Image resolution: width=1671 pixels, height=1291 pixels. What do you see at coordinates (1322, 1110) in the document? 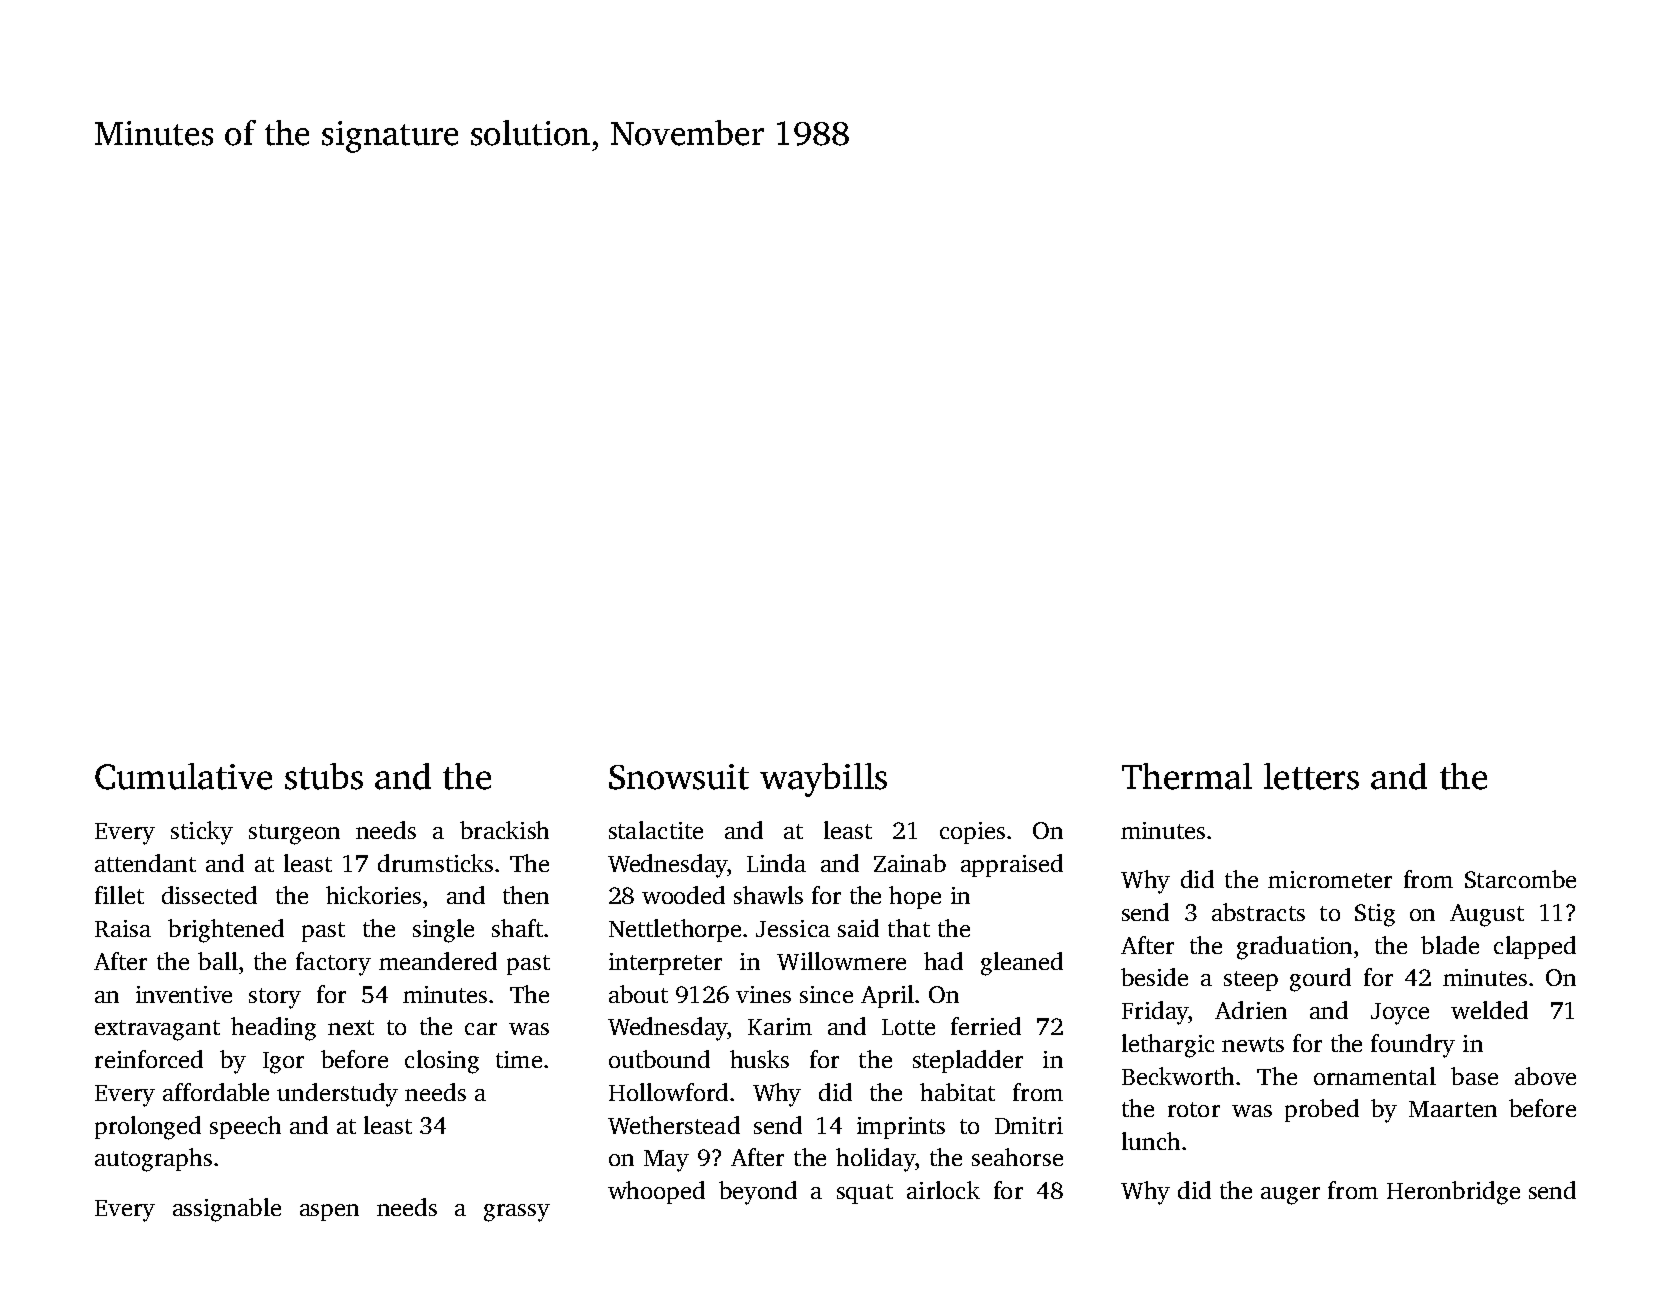
I see `probed` at bounding box center [1322, 1110].
